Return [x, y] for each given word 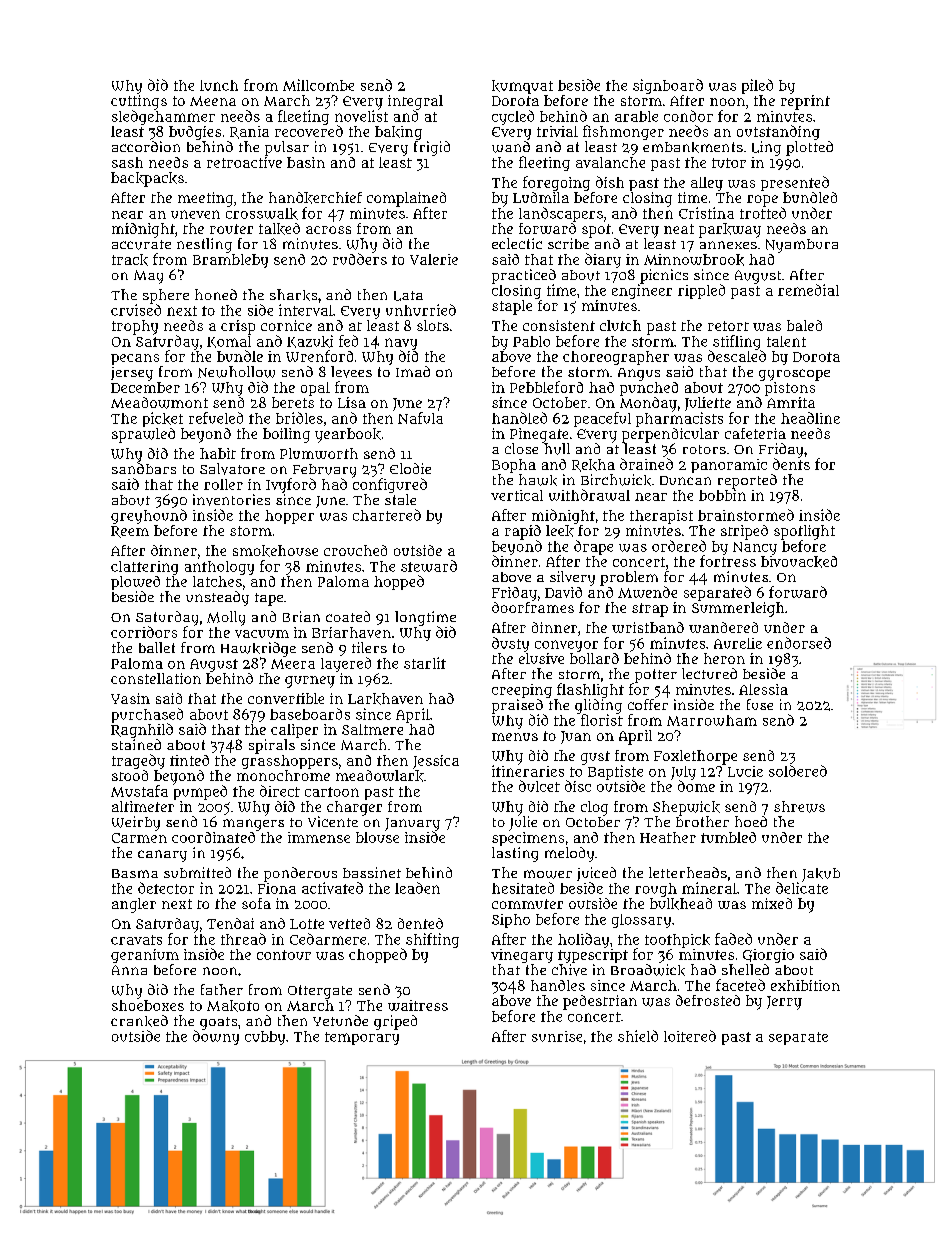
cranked [139, 1021]
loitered [690, 1036]
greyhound [149, 516]
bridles [299, 418]
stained [136, 744]
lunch [219, 85]
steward [429, 566]
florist [602, 720]
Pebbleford [546, 387]
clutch [620, 325]
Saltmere [372, 729]
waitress [418, 1005]
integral [415, 102]
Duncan [685, 480]
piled [757, 86]
